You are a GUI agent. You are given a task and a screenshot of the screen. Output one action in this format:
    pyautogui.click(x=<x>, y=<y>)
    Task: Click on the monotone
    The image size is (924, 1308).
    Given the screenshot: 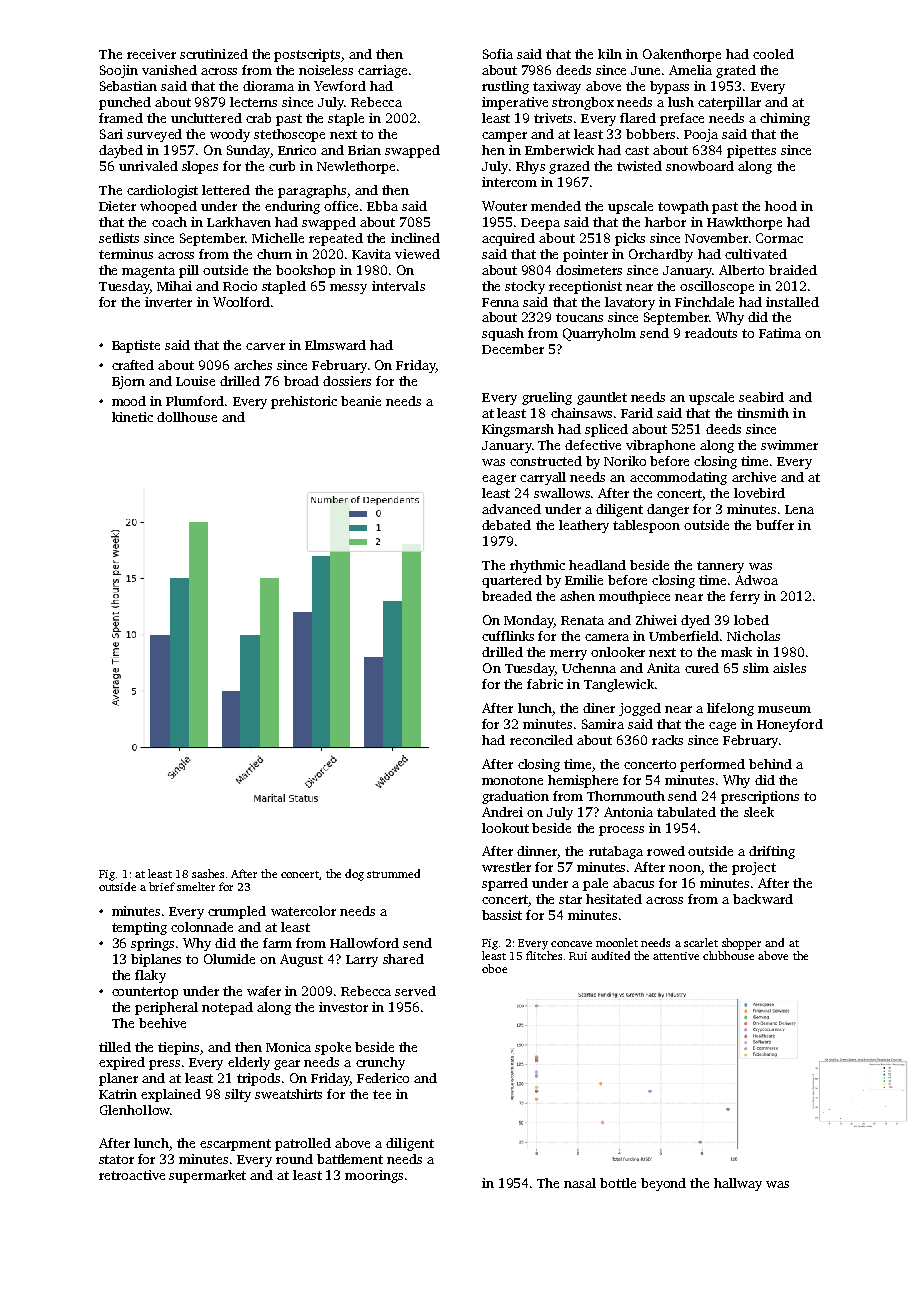 What is the action you would take?
    pyautogui.click(x=512, y=780)
